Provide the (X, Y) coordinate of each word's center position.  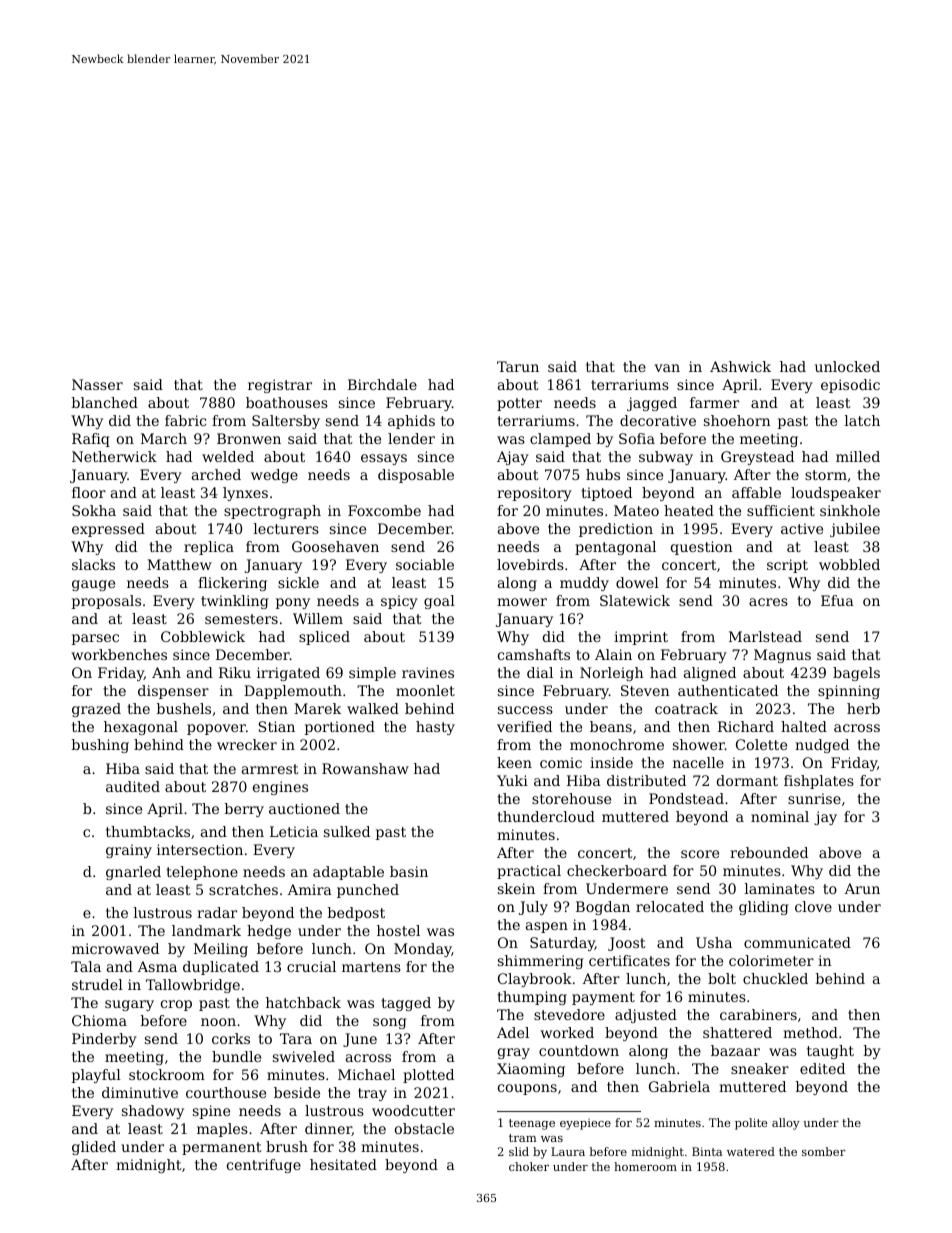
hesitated (343, 1164)
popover (216, 729)
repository (534, 494)
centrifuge (264, 1166)
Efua (837, 600)
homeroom (645, 1166)
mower (522, 602)
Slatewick (635, 600)
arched (216, 474)
